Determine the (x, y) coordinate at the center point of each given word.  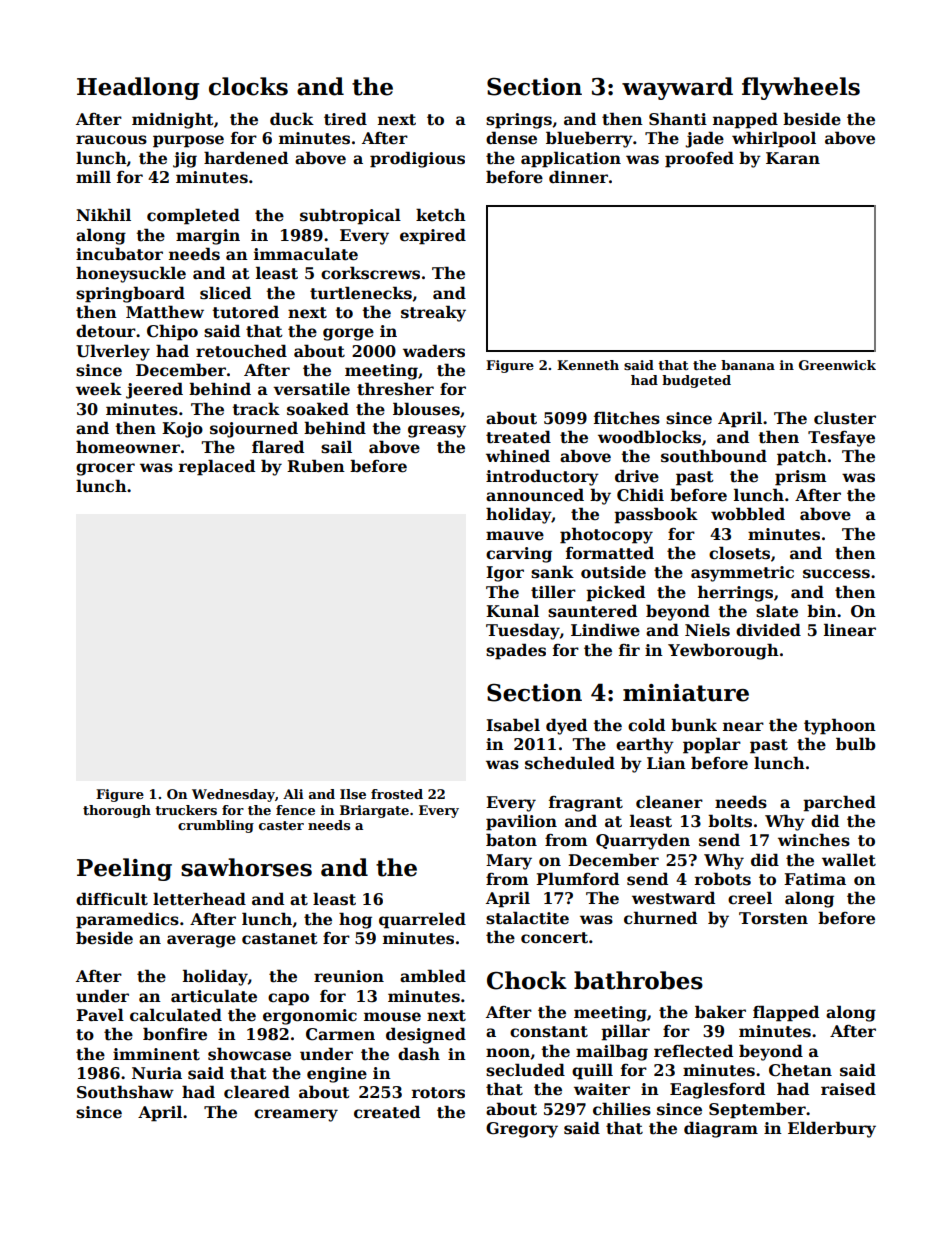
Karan (793, 158)
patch (802, 457)
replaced (217, 467)
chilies (622, 1109)
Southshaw (125, 1092)
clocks (248, 86)
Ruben (316, 466)
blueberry (589, 139)
